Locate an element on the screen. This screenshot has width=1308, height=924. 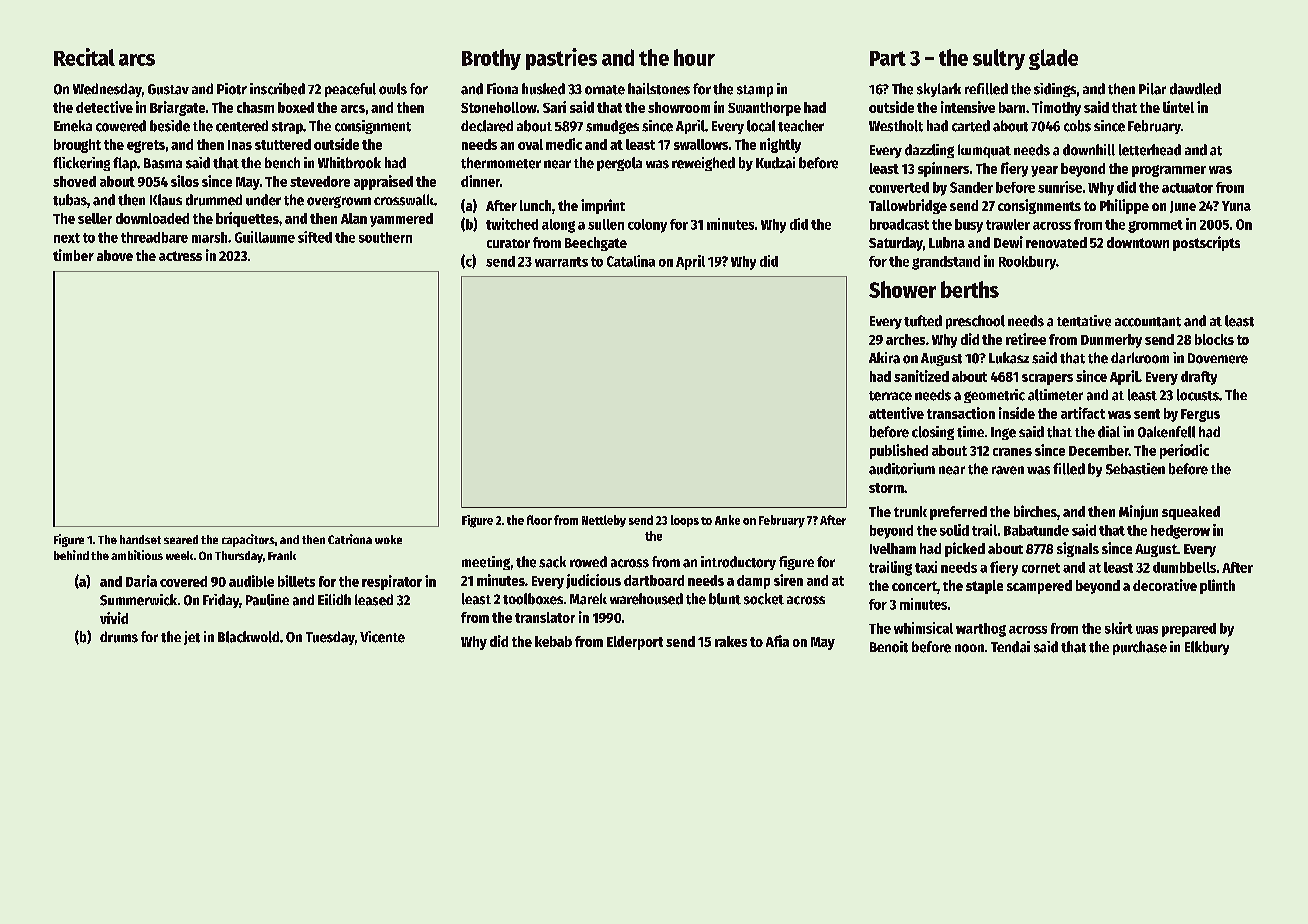
Recital is located at coordinates (84, 57).
